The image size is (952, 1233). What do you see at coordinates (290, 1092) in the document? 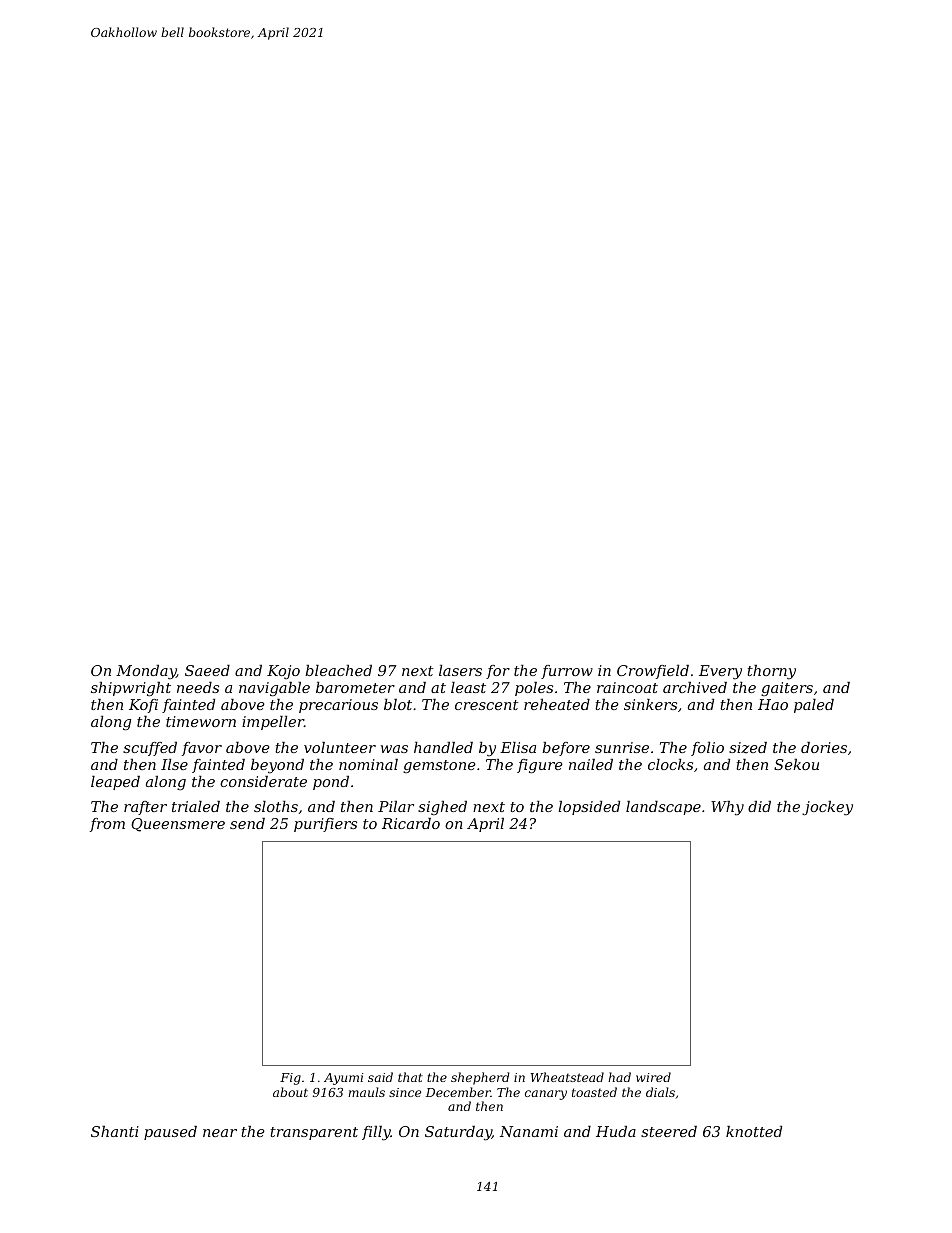
I see `about` at bounding box center [290, 1092].
